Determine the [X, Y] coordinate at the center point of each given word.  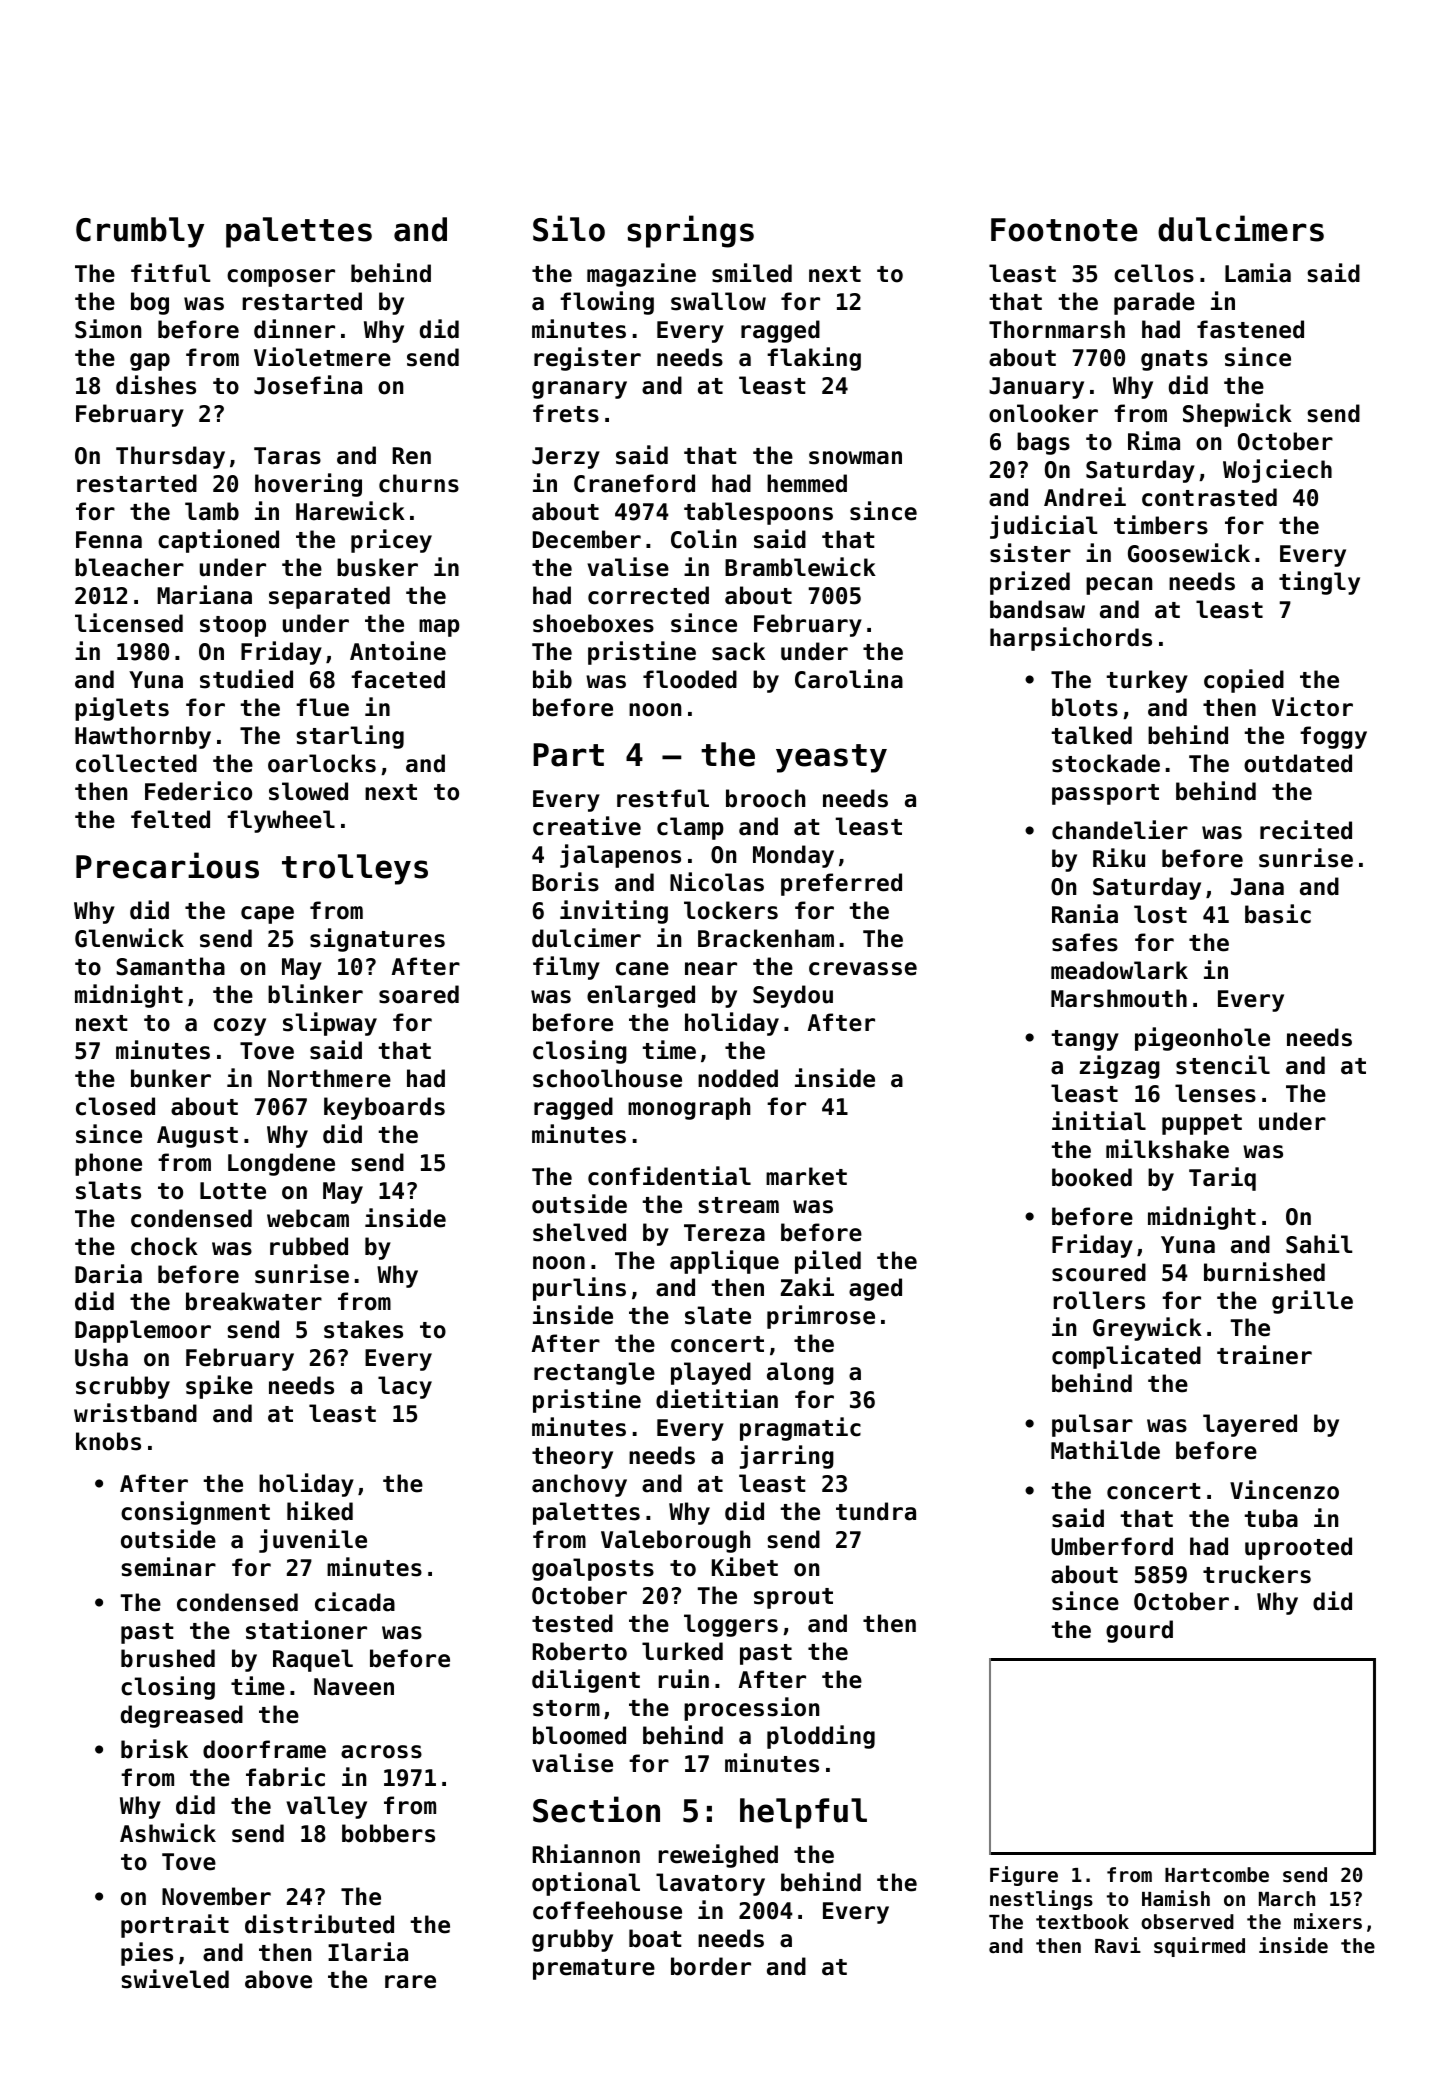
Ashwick [168, 1833]
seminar [168, 1567]
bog [150, 303]
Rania [1085, 914]
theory [572, 1457]
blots [1085, 707]
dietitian [717, 1399]
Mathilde [1105, 1450]
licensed [129, 623]
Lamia [1258, 273]
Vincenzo [1284, 1490]
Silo [569, 228]
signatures [377, 940]
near [711, 969]
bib [552, 679]
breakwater [254, 1301]
